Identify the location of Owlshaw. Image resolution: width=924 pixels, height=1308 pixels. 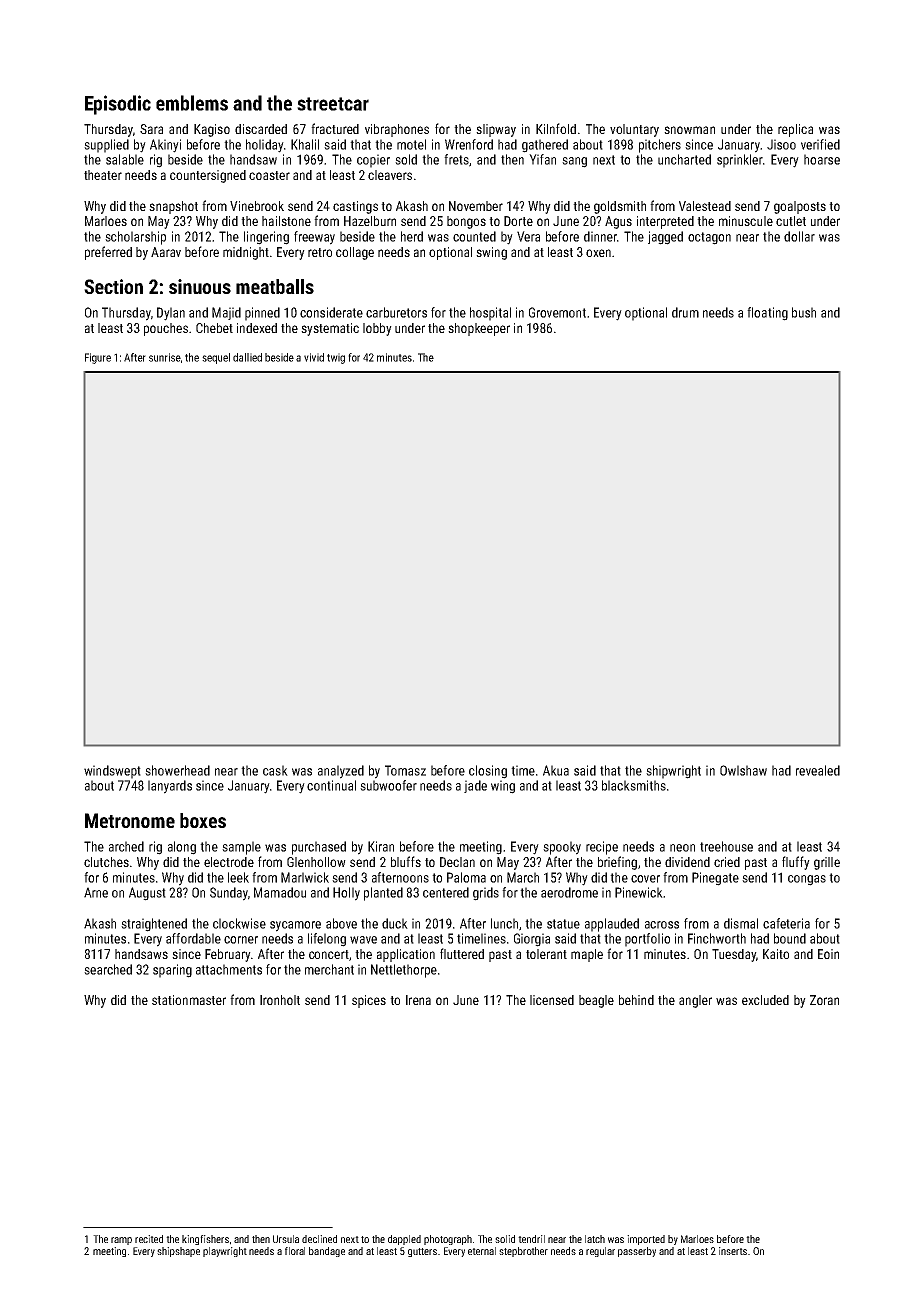
(743, 770).
